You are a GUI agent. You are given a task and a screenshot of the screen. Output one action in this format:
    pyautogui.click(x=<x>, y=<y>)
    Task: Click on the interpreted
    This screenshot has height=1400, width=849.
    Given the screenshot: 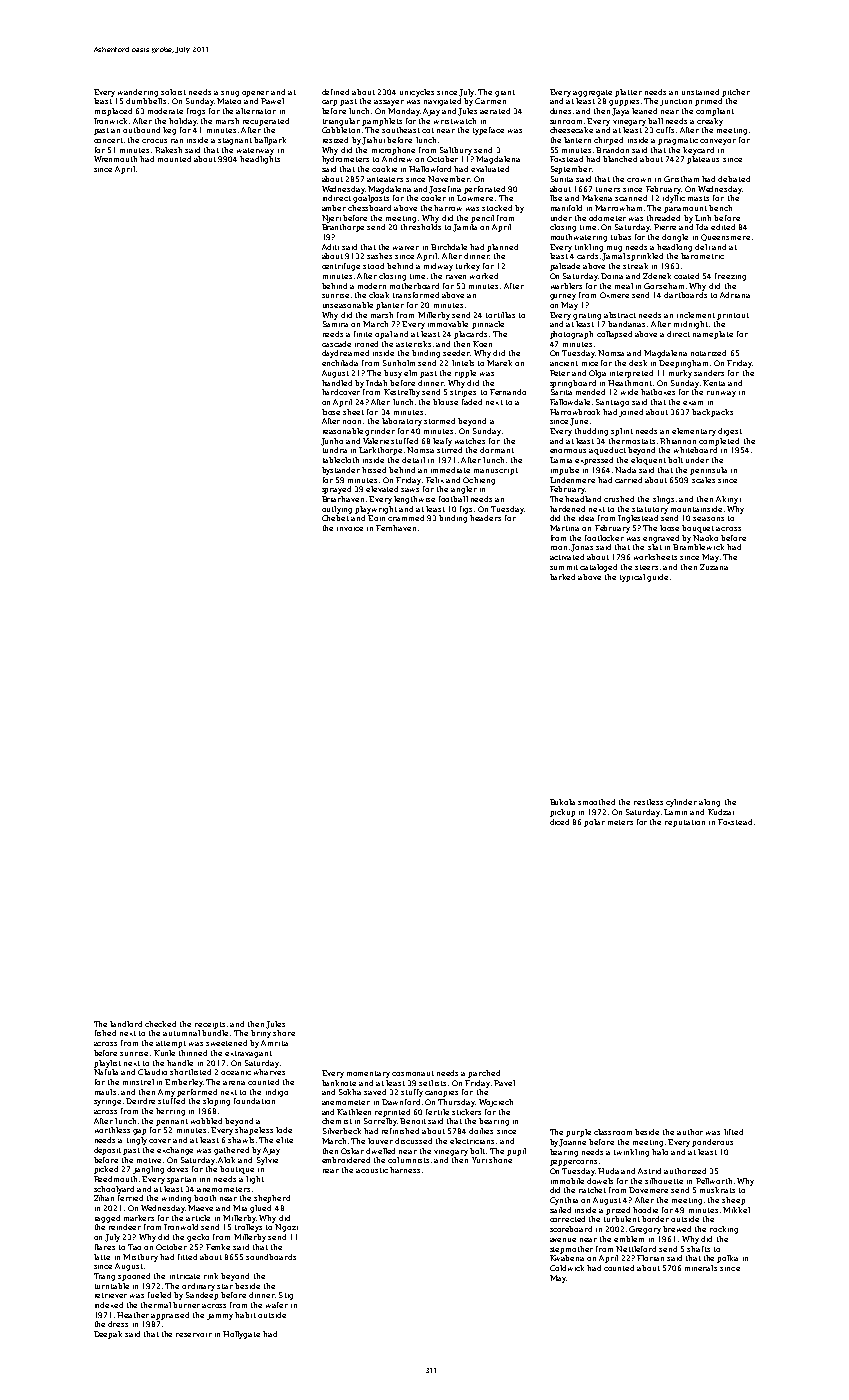 What is the action you would take?
    pyautogui.click(x=631, y=374)
